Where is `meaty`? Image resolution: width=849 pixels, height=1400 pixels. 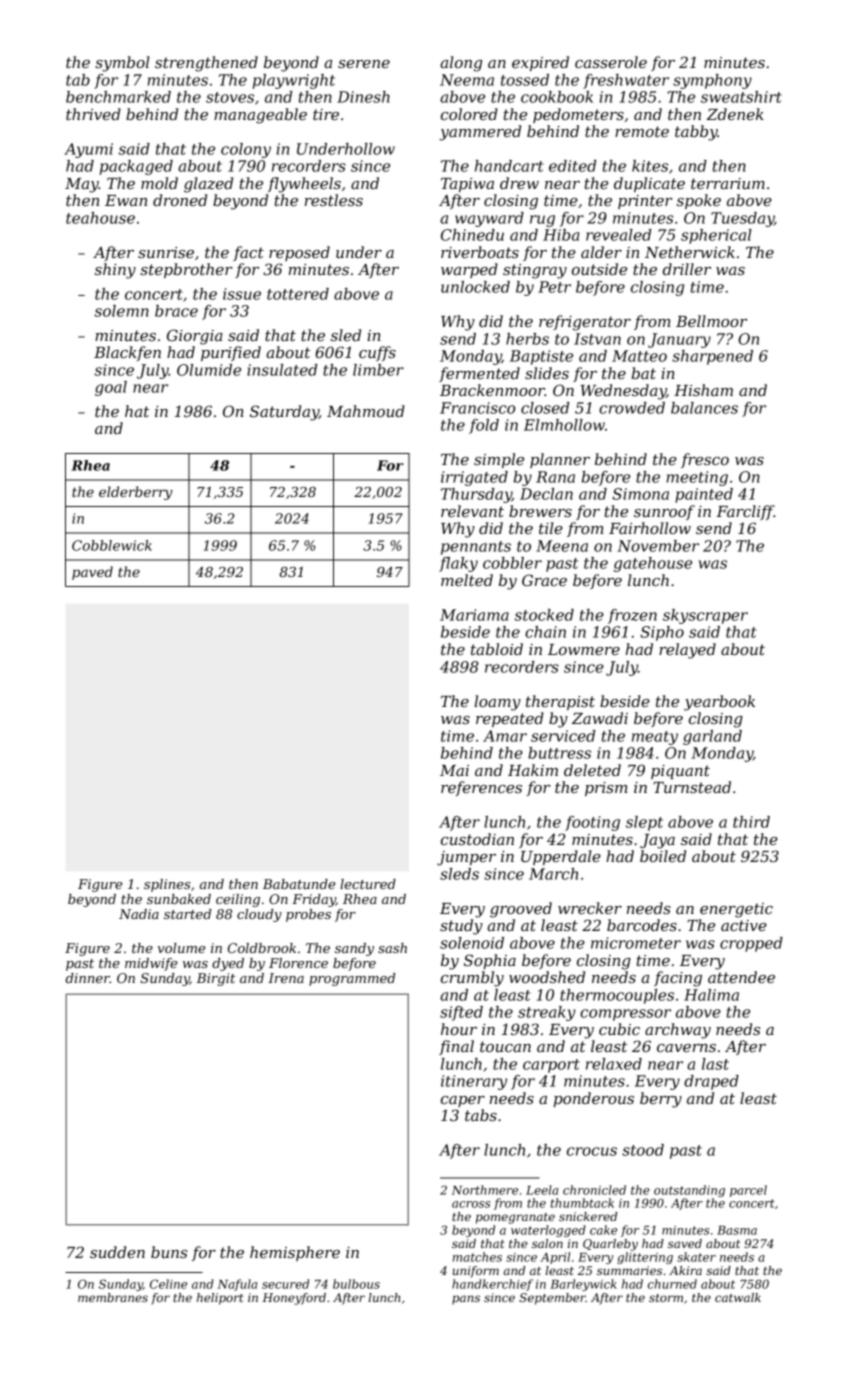
meaty is located at coordinates (655, 738).
